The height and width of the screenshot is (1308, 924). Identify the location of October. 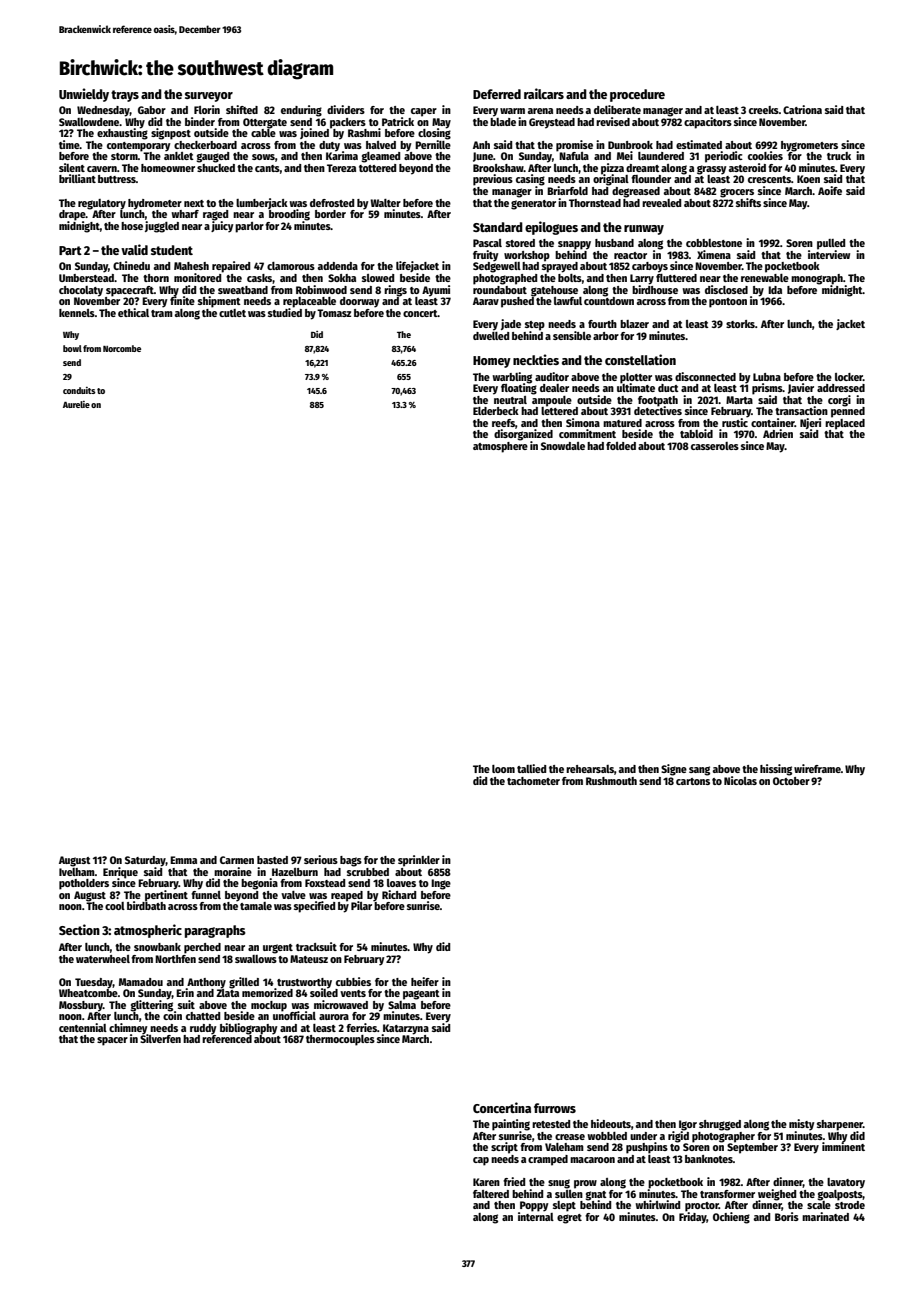
(791, 781).
